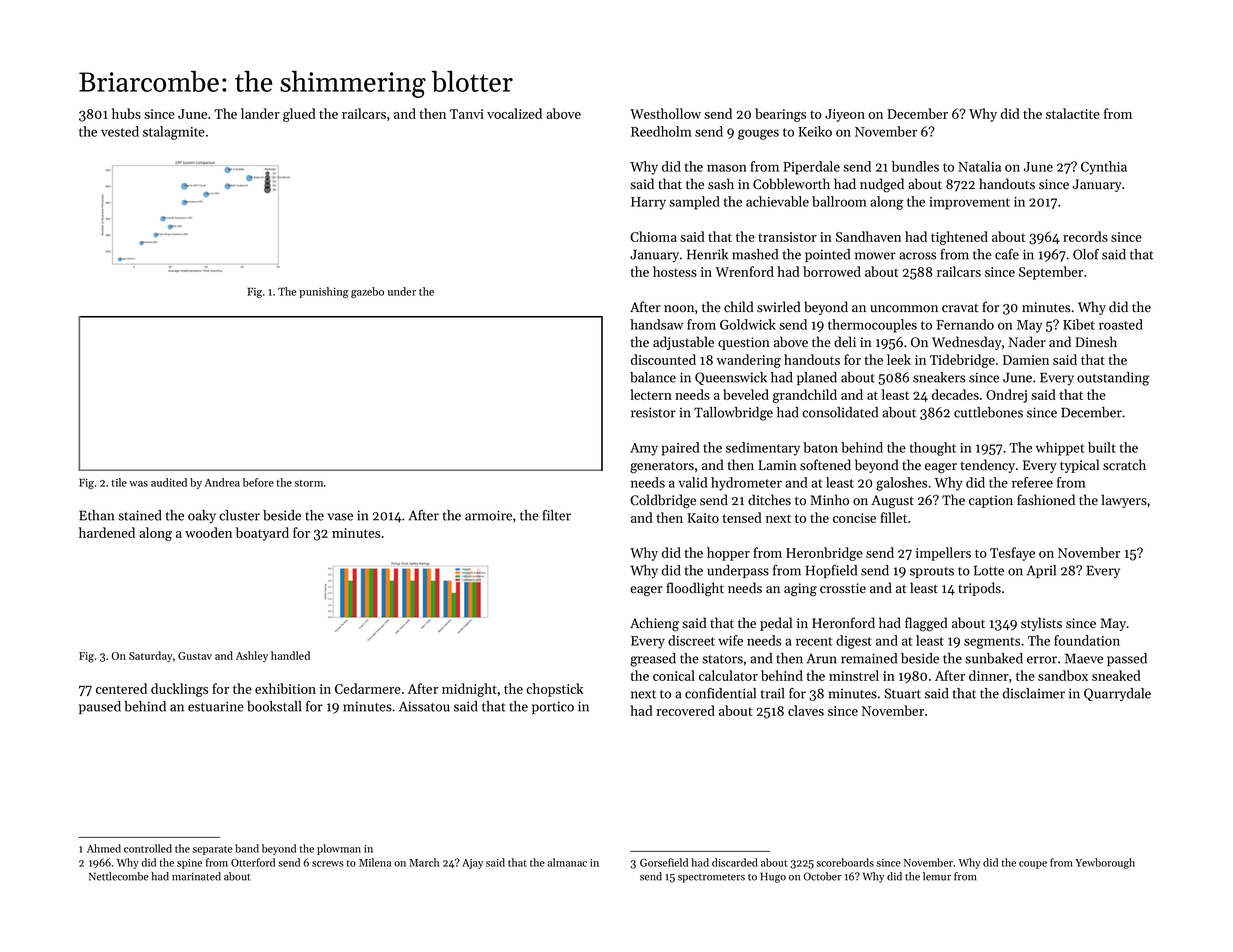 The width and height of the screenshot is (1233, 952). Describe the element at coordinates (773, 693) in the screenshot. I see `trail` at that location.
